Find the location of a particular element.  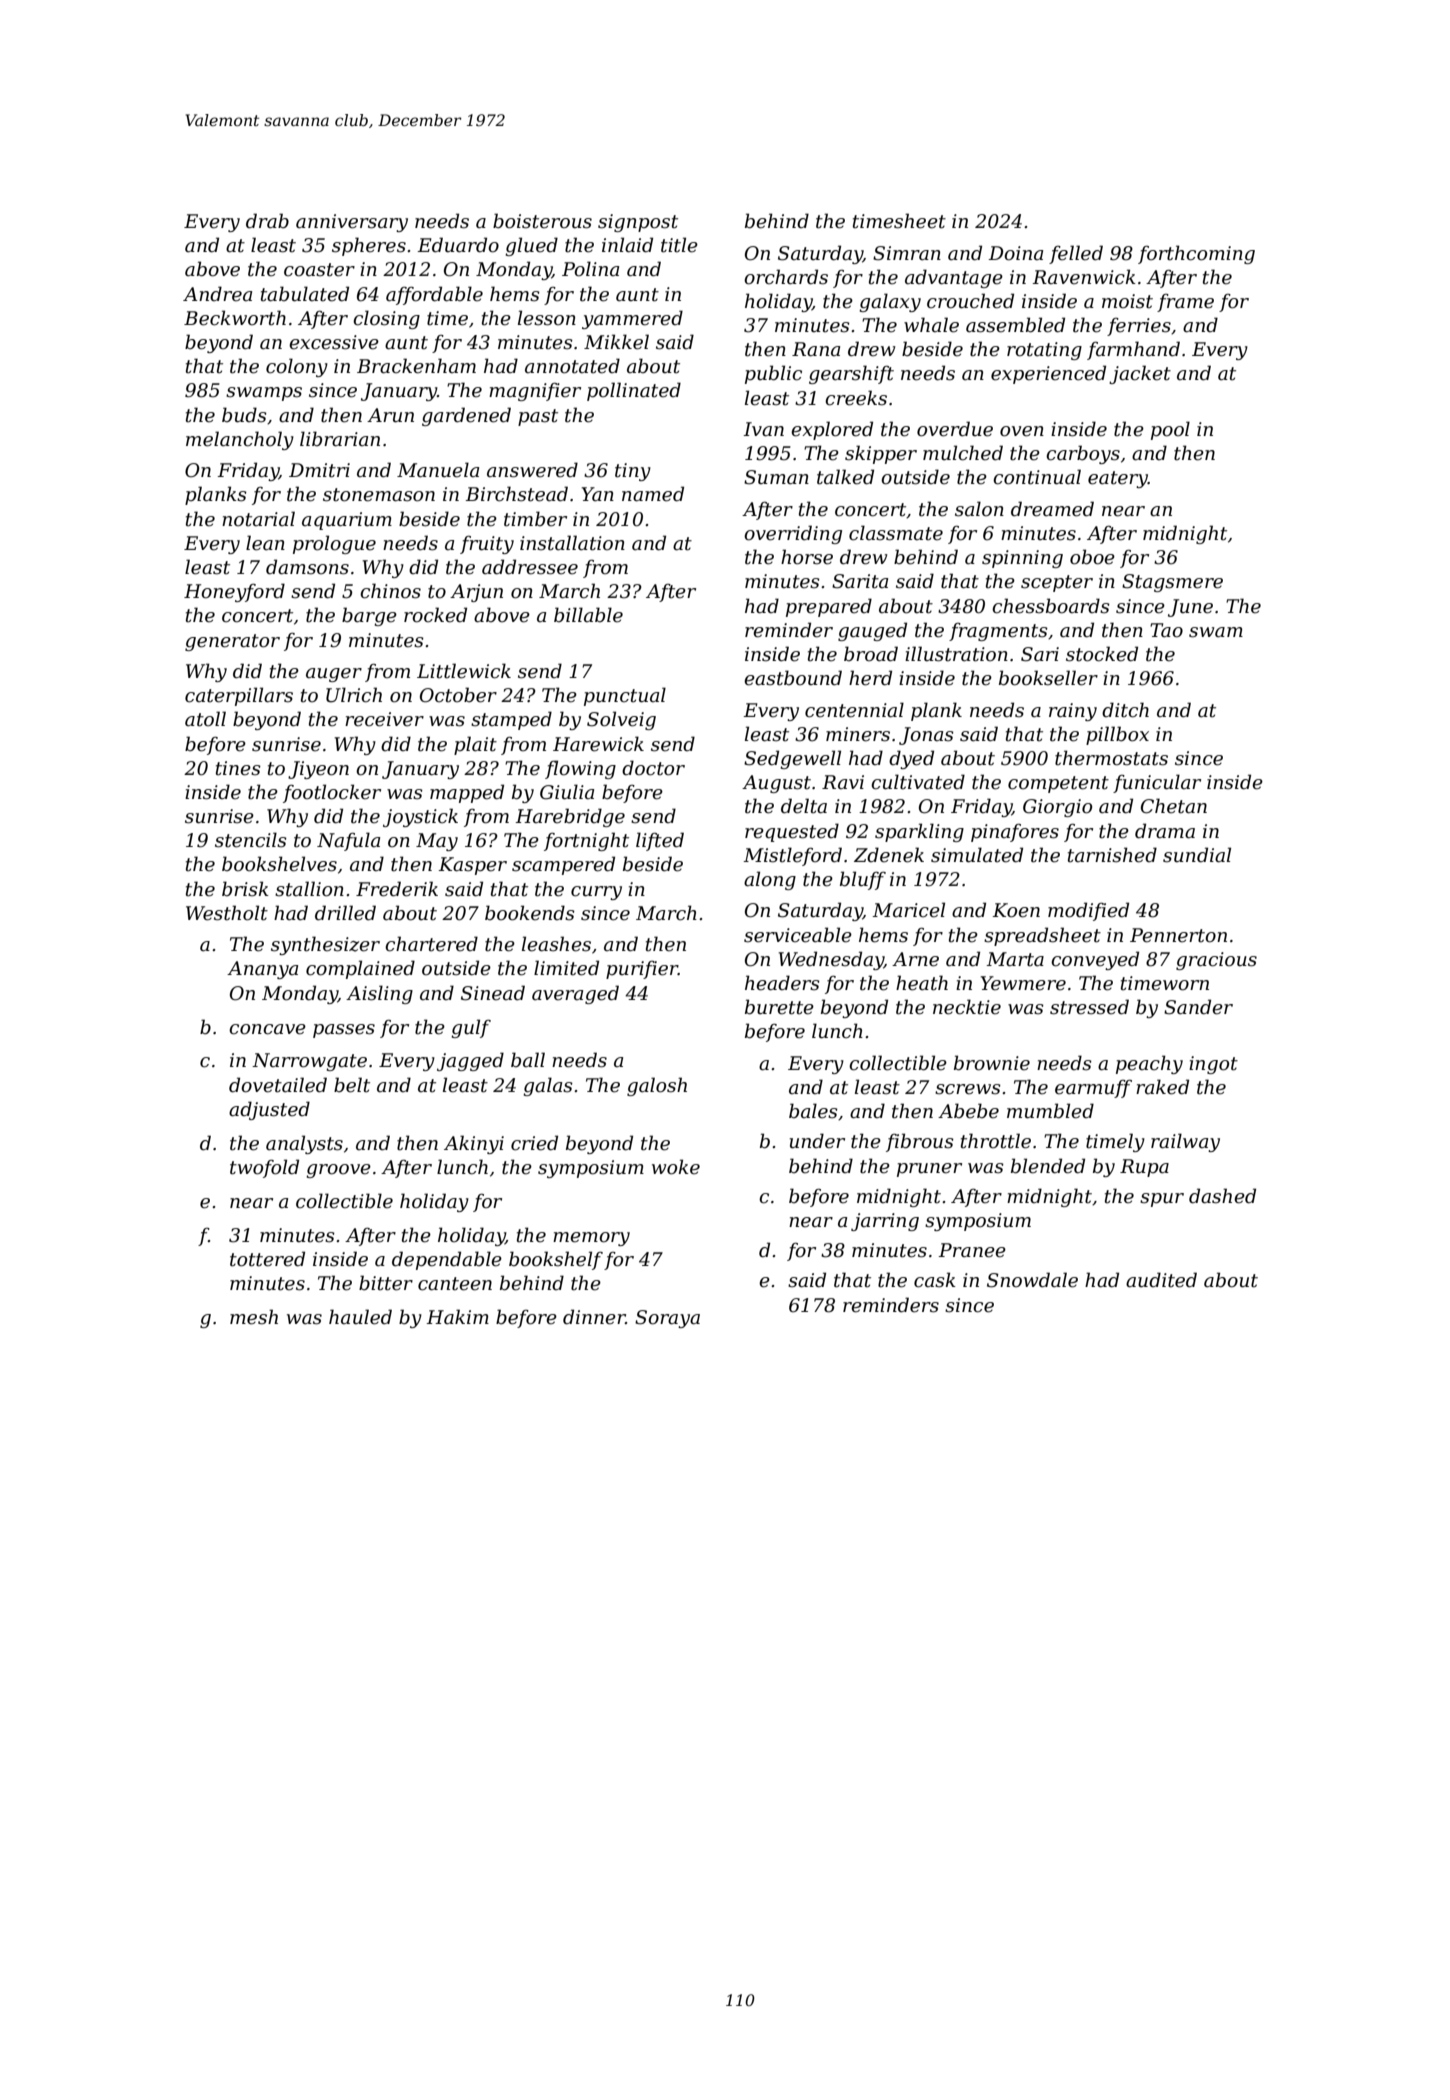

Soraya is located at coordinates (667, 1319).
